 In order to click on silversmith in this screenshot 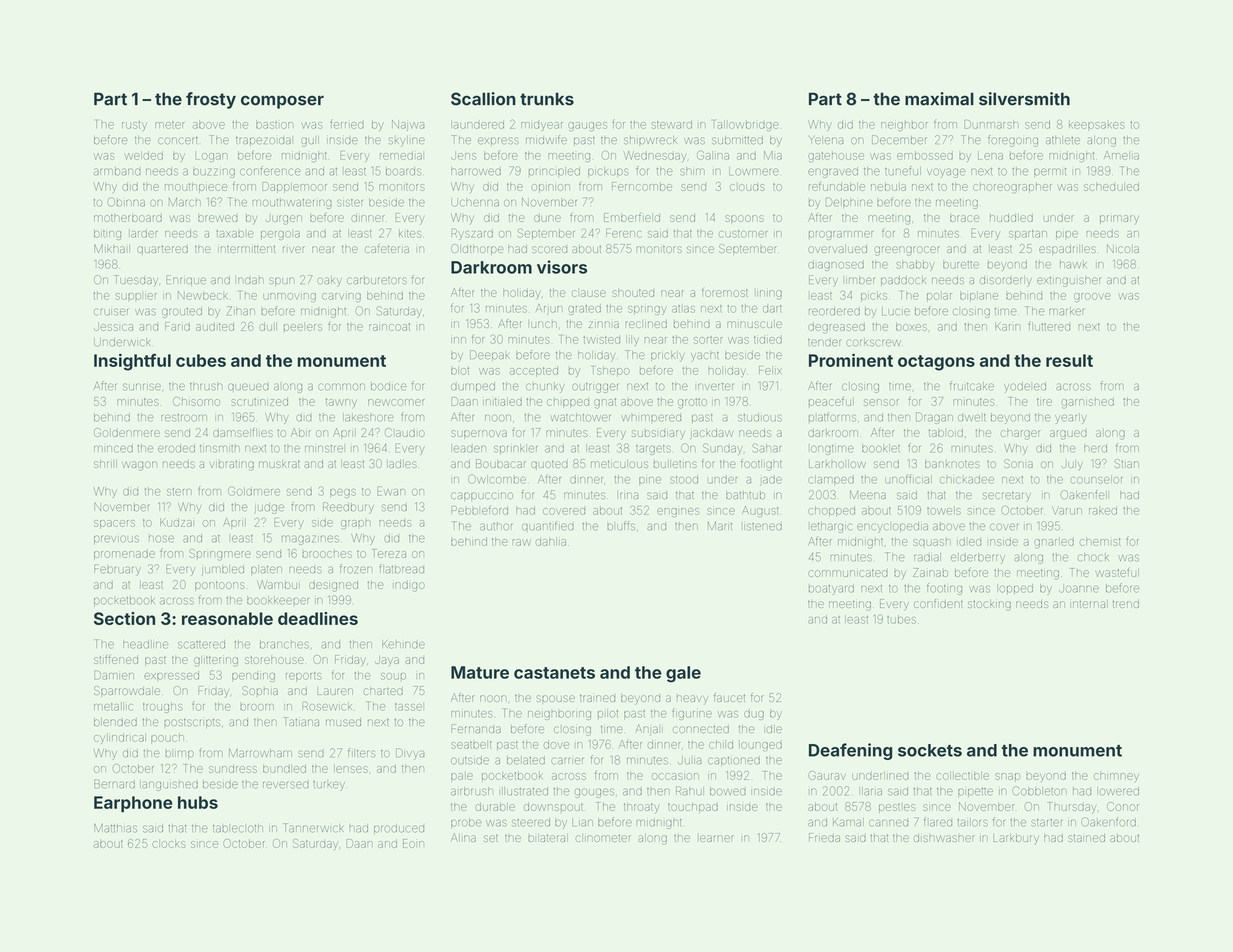, I will do `click(1024, 99)`.
